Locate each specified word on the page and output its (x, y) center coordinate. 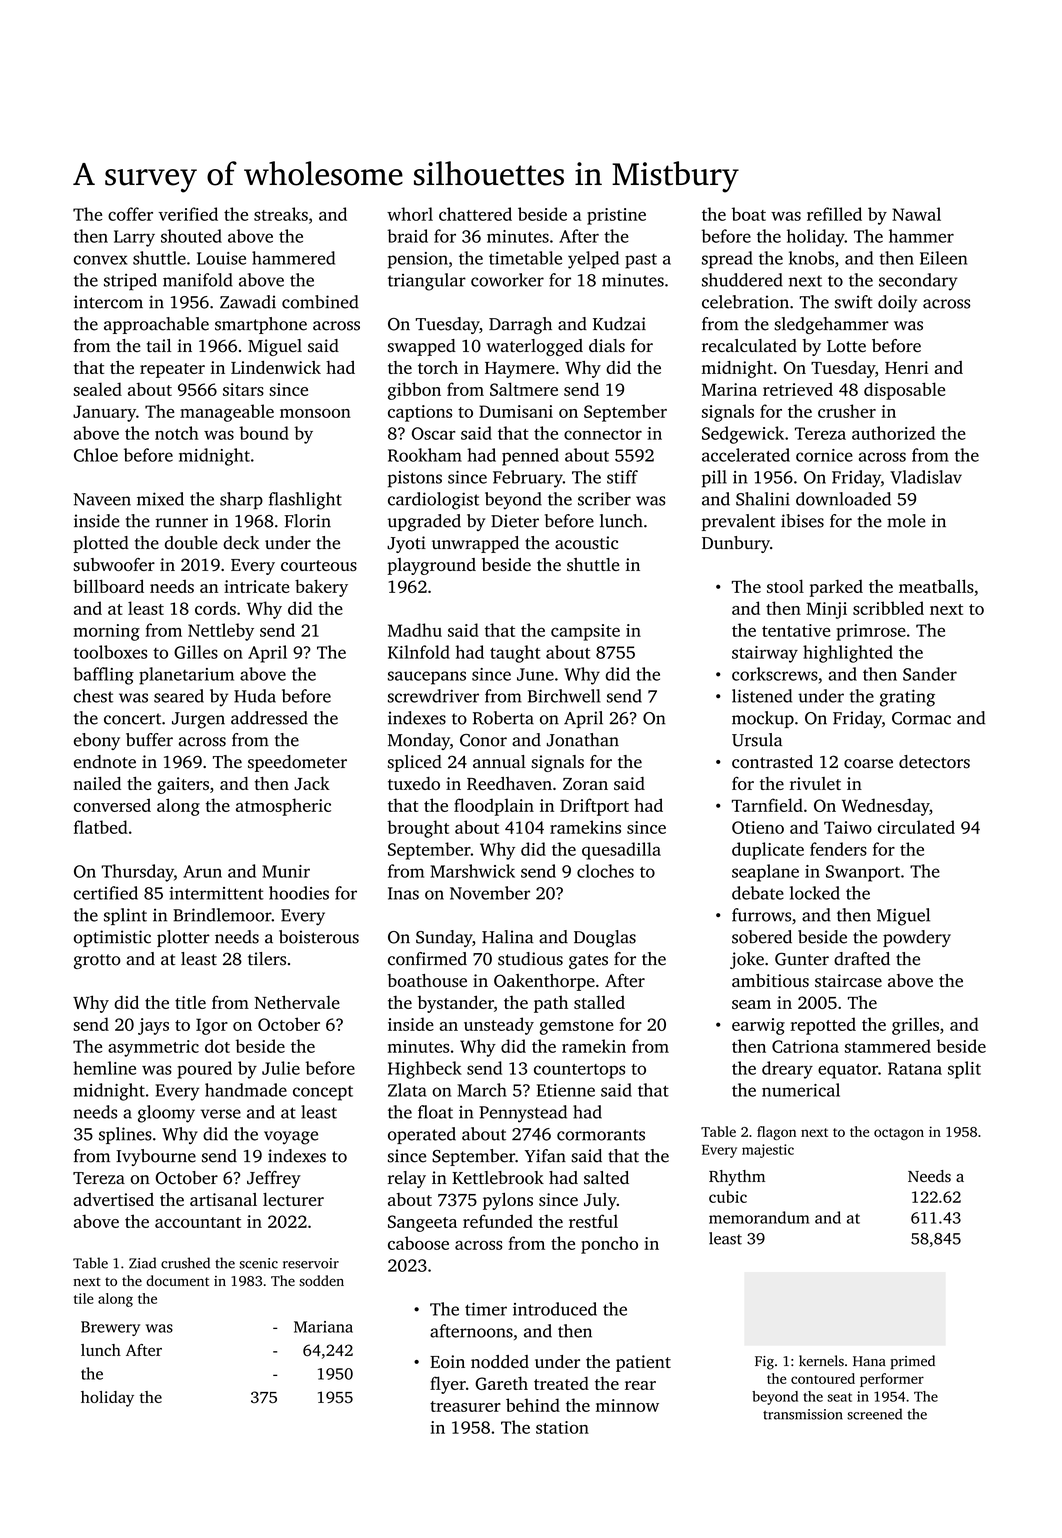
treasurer (465, 1406)
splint (125, 916)
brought (418, 829)
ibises (802, 521)
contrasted (772, 762)
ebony (97, 741)
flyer (448, 1385)
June (535, 674)
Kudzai (619, 324)
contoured (823, 1378)
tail (159, 345)
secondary (918, 282)
